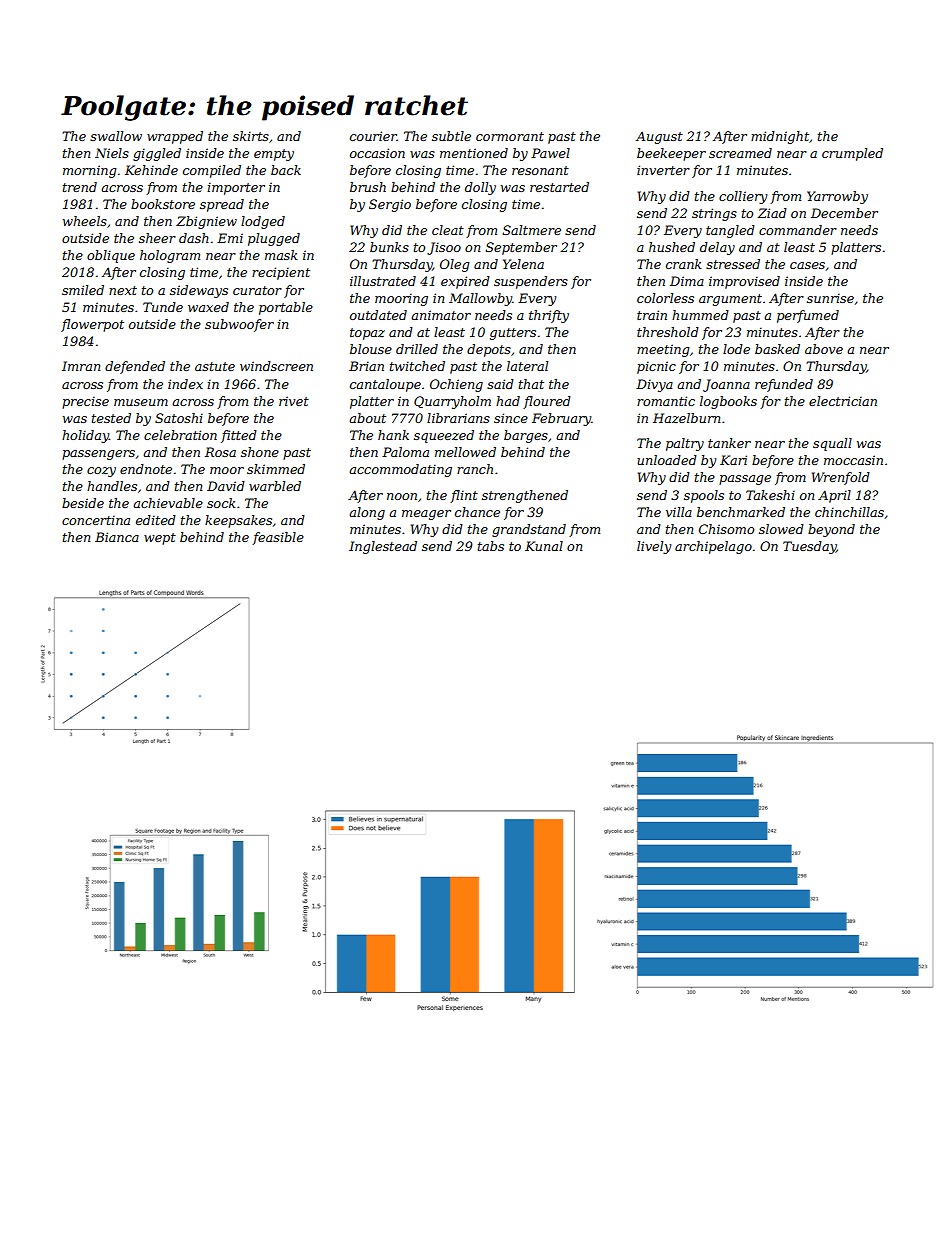 The height and width of the document is (1233, 952). I want to click on noon, so click(402, 496).
